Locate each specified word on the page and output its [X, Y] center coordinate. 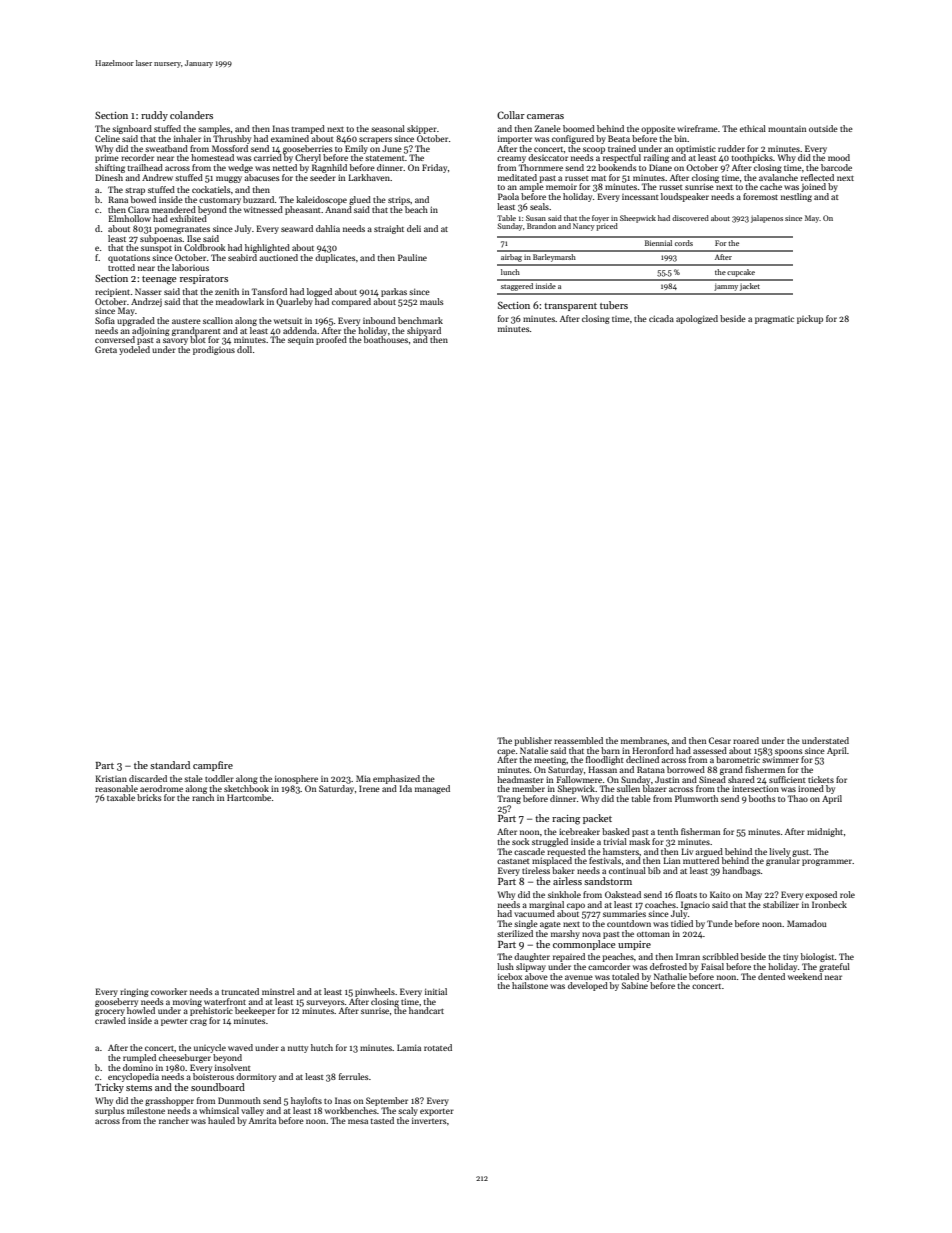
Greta [106, 349]
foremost [760, 196]
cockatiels [211, 189]
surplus [109, 1111]
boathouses [386, 339]
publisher [533, 741]
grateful [834, 967]
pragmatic [774, 320]
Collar [511, 115]
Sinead [712, 779]
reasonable [116, 788]
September [387, 1101]
